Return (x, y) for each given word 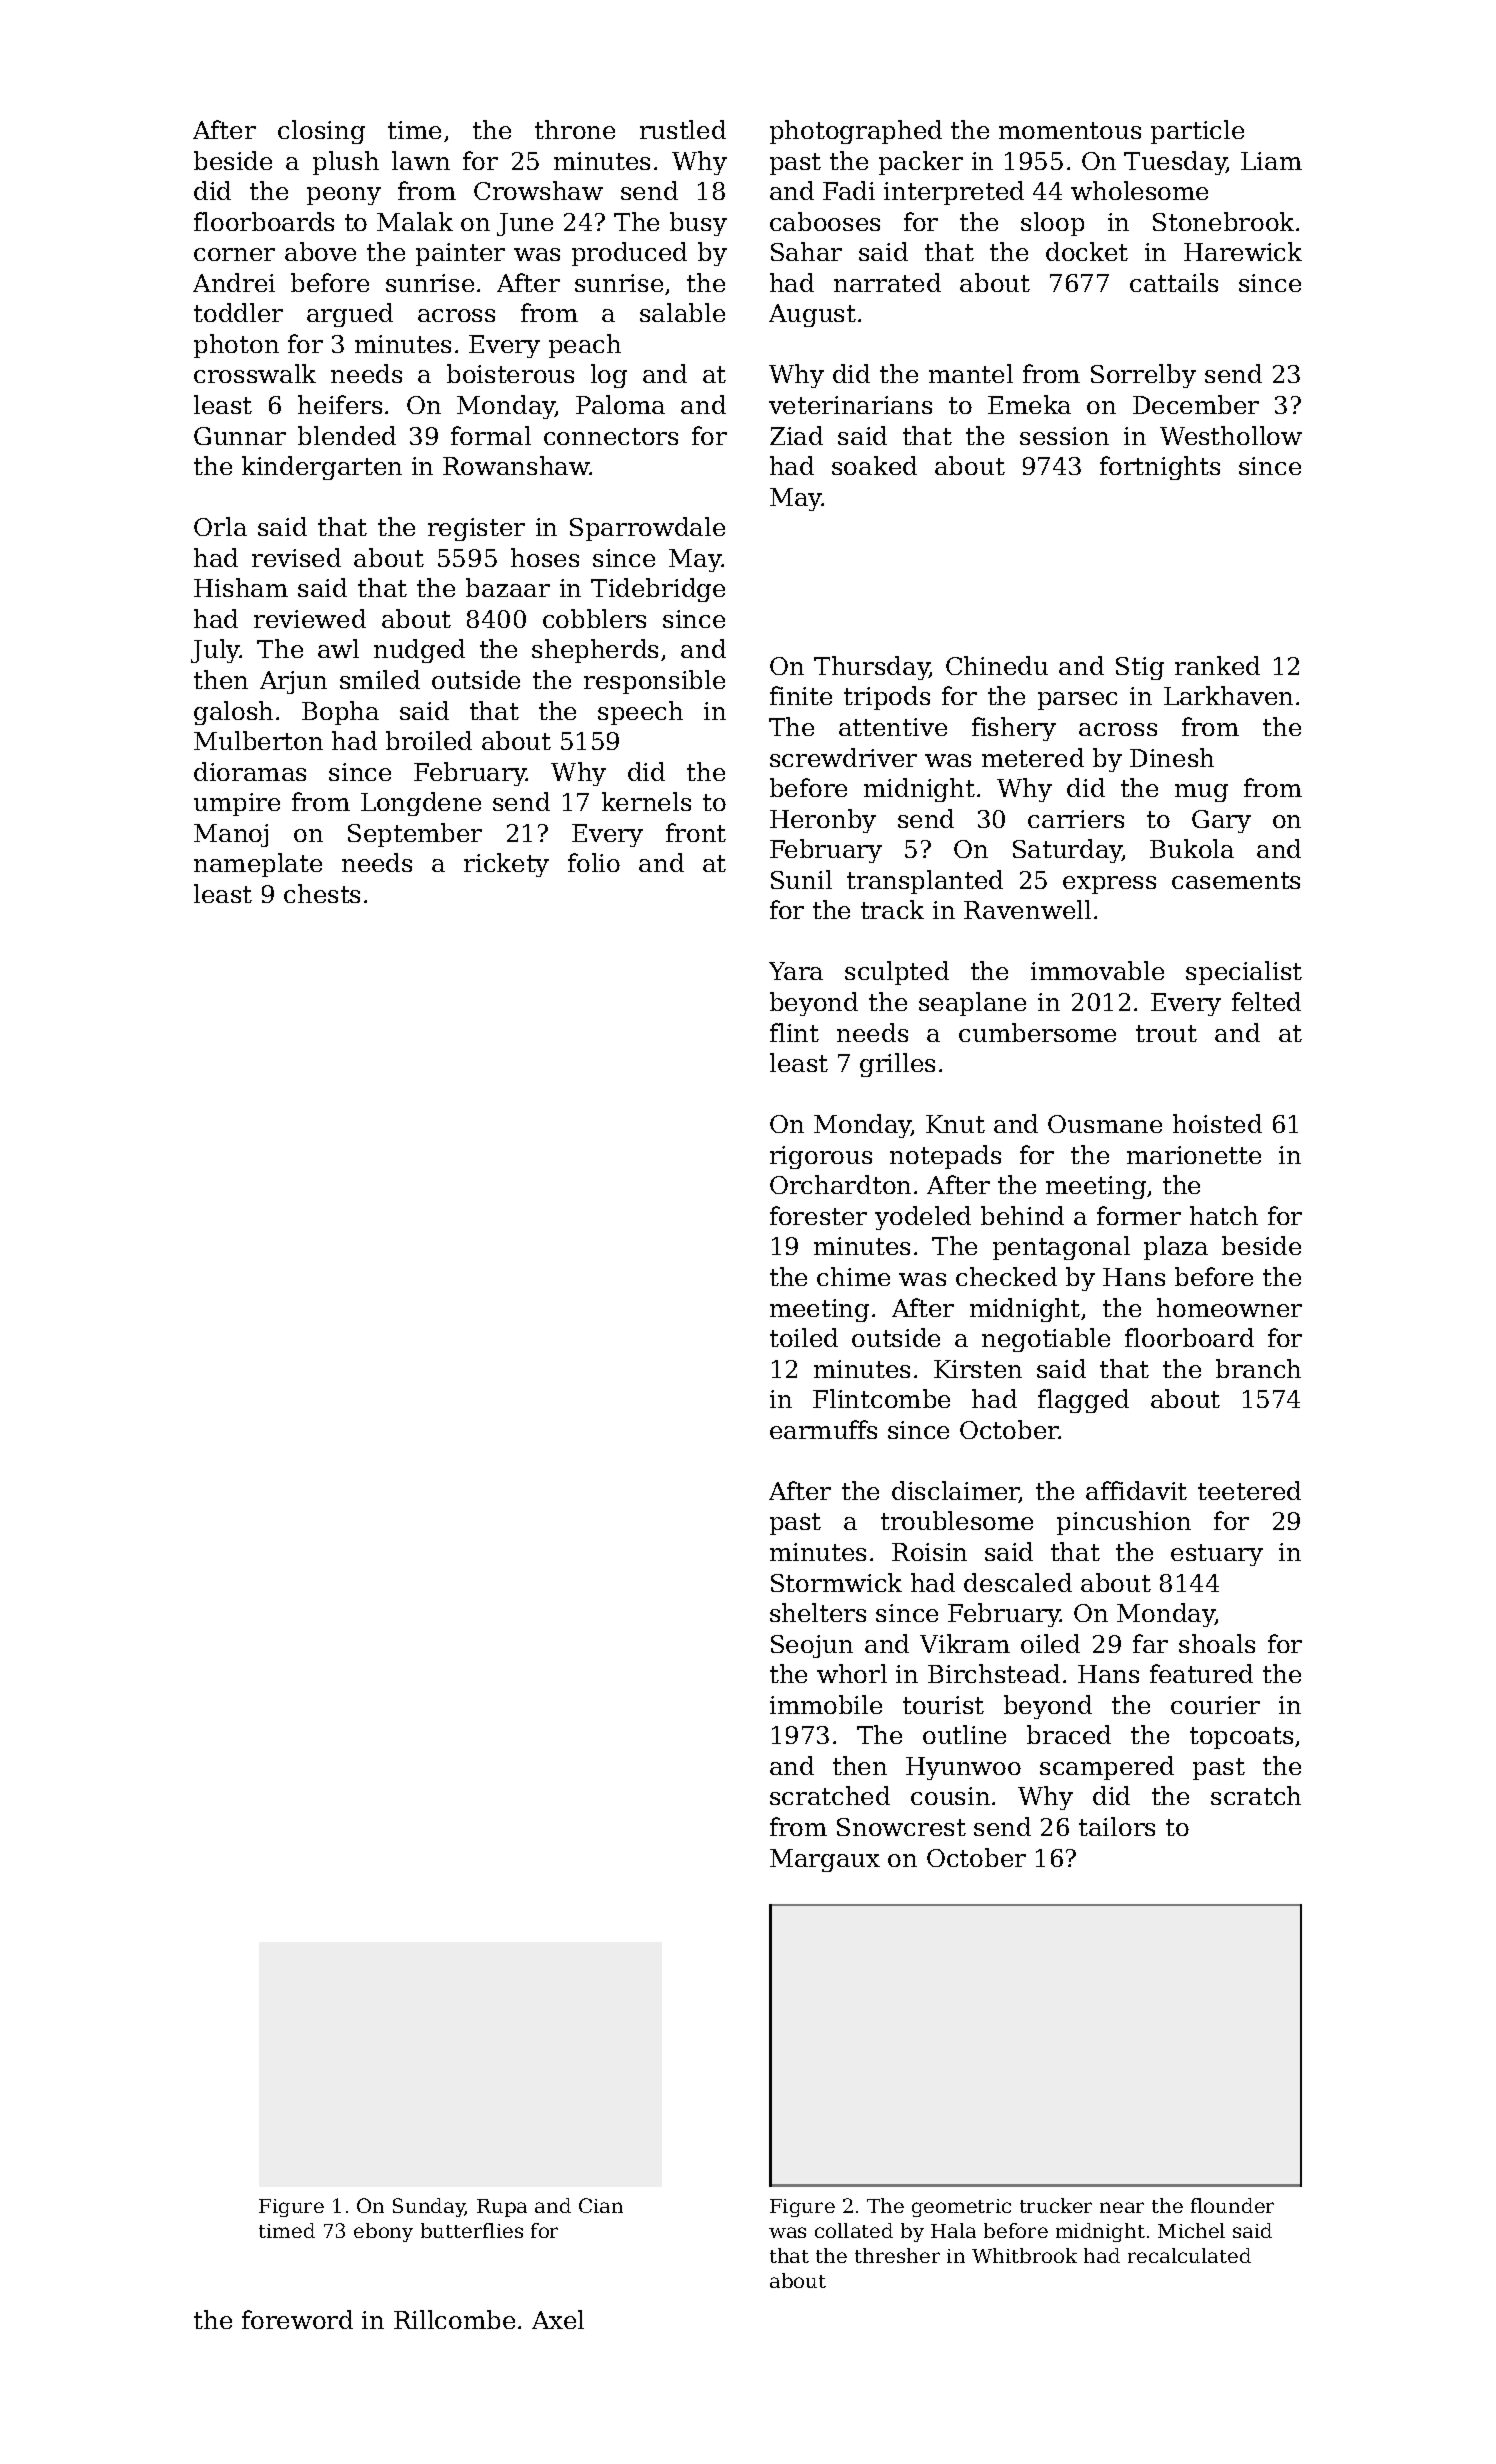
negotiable (1046, 1340)
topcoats (1241, 1738)
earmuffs (823, 1429)
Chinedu (997, 665)
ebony (383, 2232)
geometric (961, 2208)
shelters (818, 1612)
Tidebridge (658, 590)
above (320, 251)
